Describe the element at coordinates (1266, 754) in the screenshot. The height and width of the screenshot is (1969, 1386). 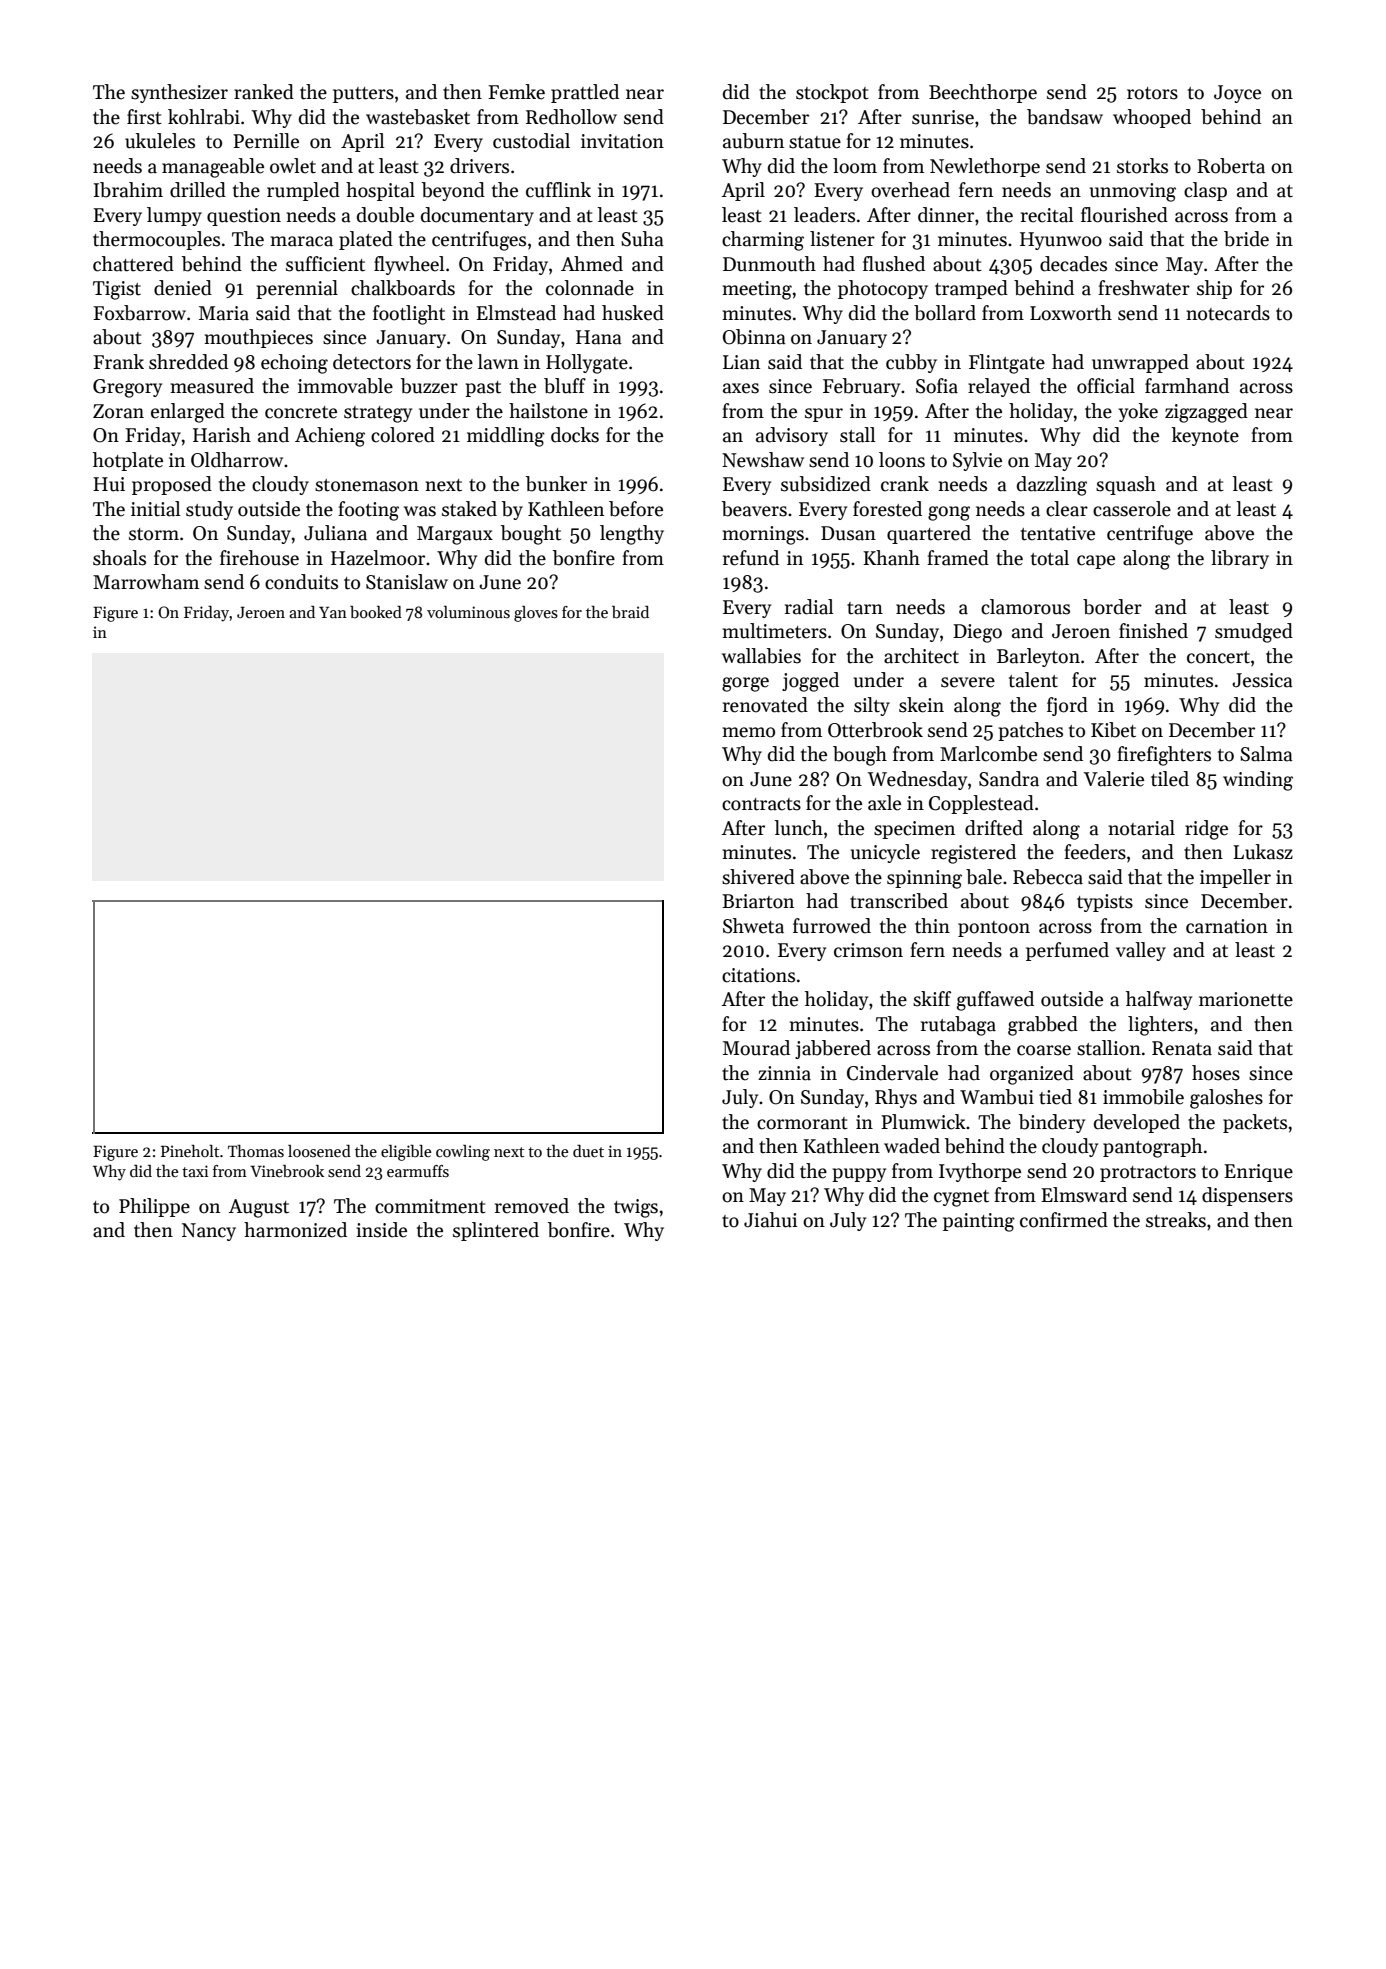
I see `Salma` at that location.
